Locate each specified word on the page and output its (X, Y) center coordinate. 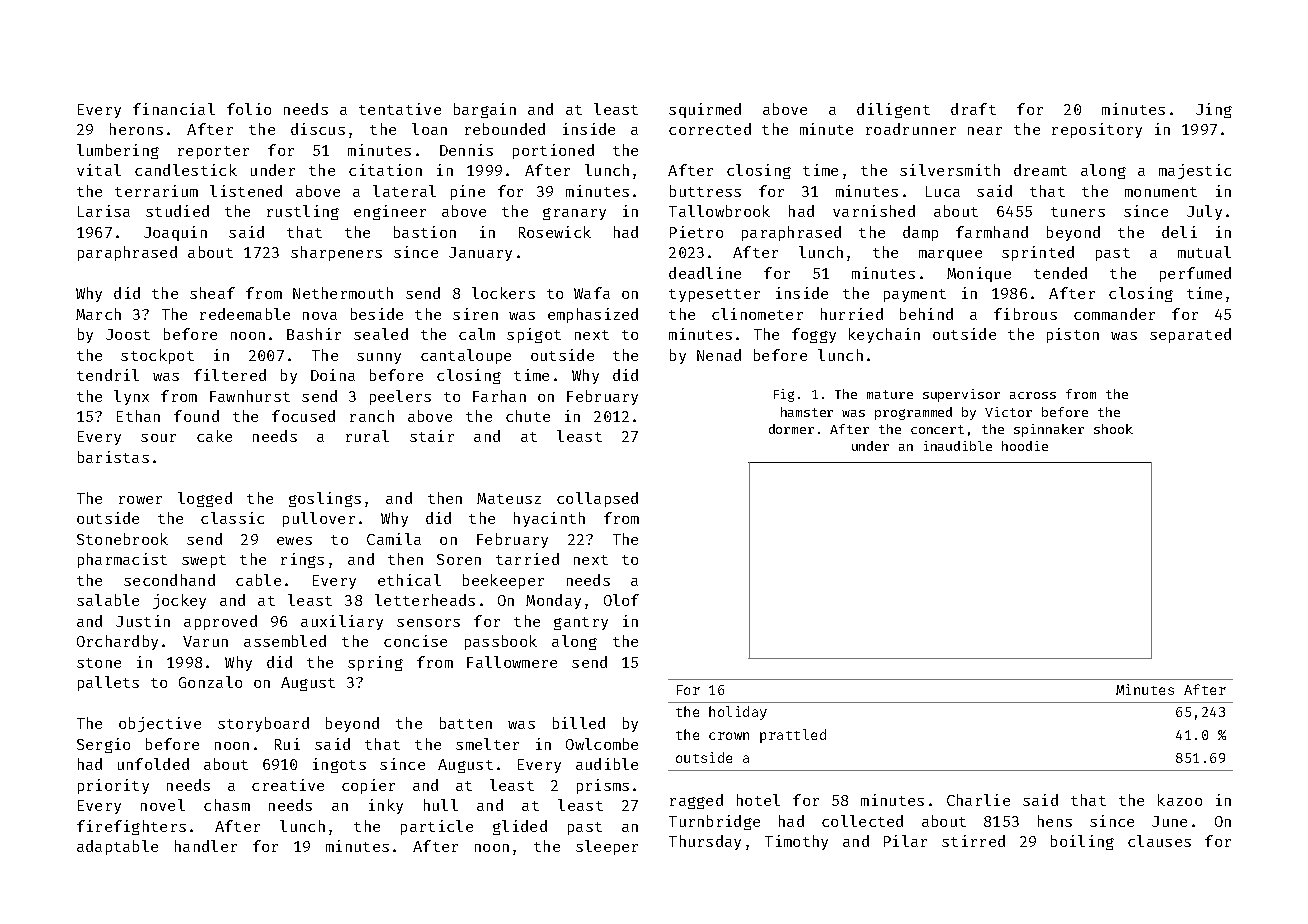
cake (214, 436)
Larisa (104, 211)
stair (432, 436)
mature (890, 394)
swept (204, 561)
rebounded (505, 129)
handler (206, 846)
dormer (791, 429)
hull (441, 805)
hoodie (1025, 446)
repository (1097, 130)
